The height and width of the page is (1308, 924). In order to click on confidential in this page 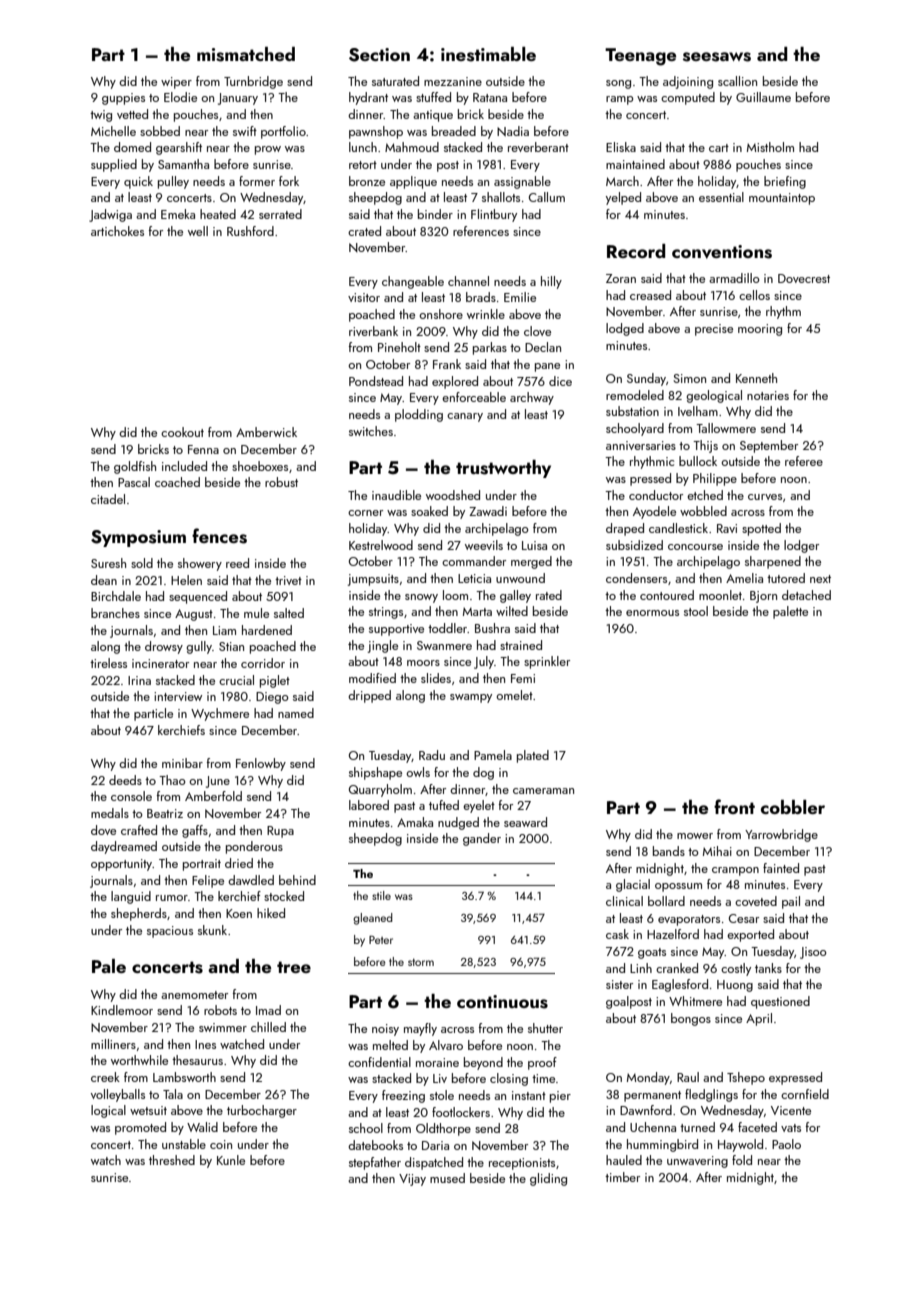, I will do `click(379, 1062)`.
